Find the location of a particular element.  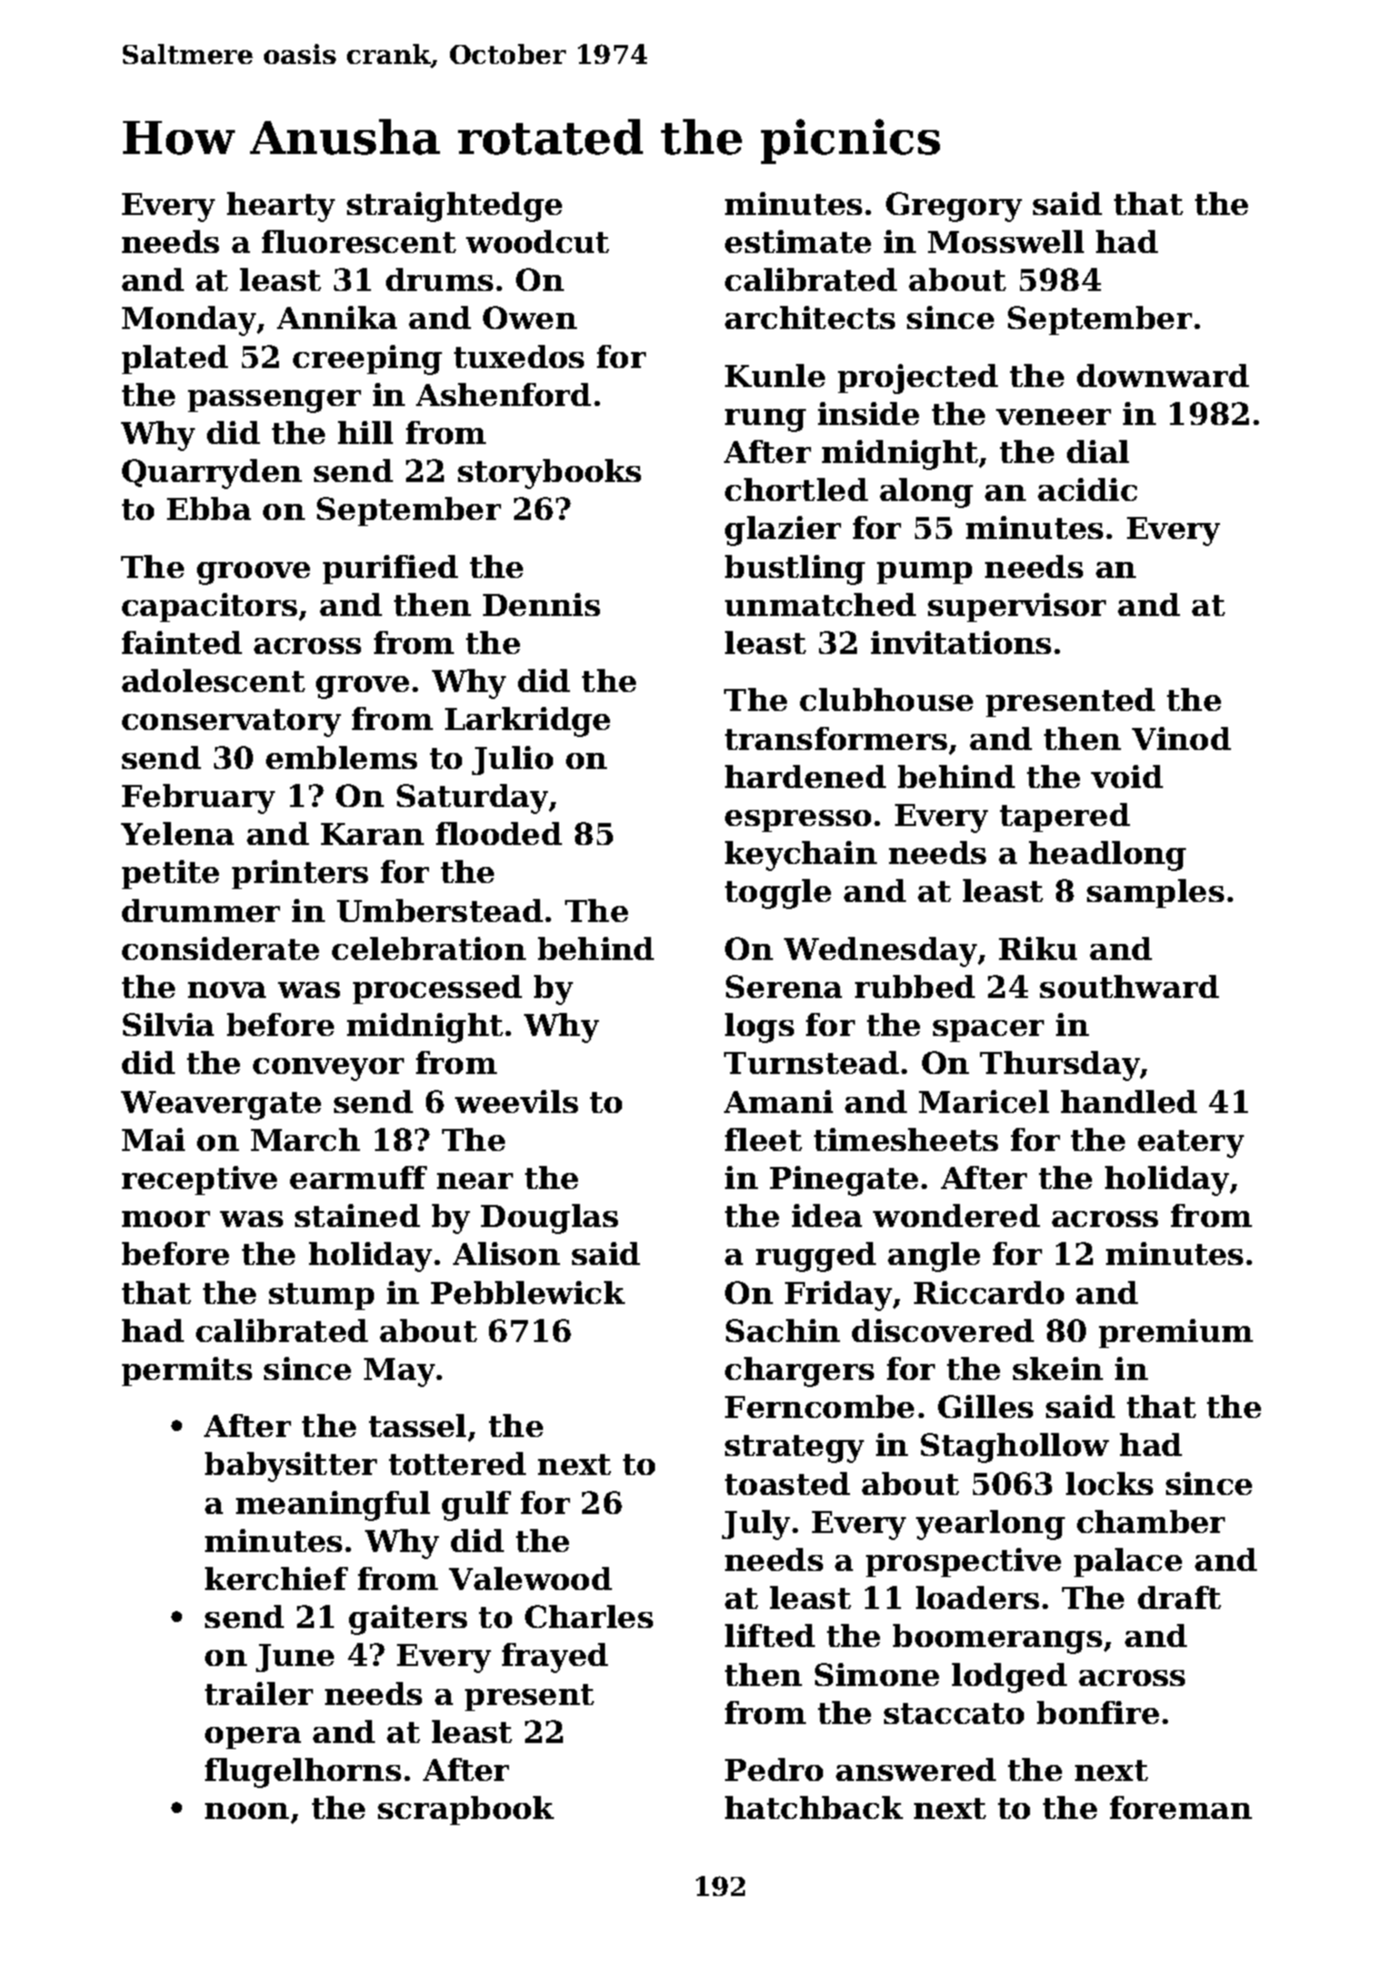

southward is located at coordinates (1129, 986).
